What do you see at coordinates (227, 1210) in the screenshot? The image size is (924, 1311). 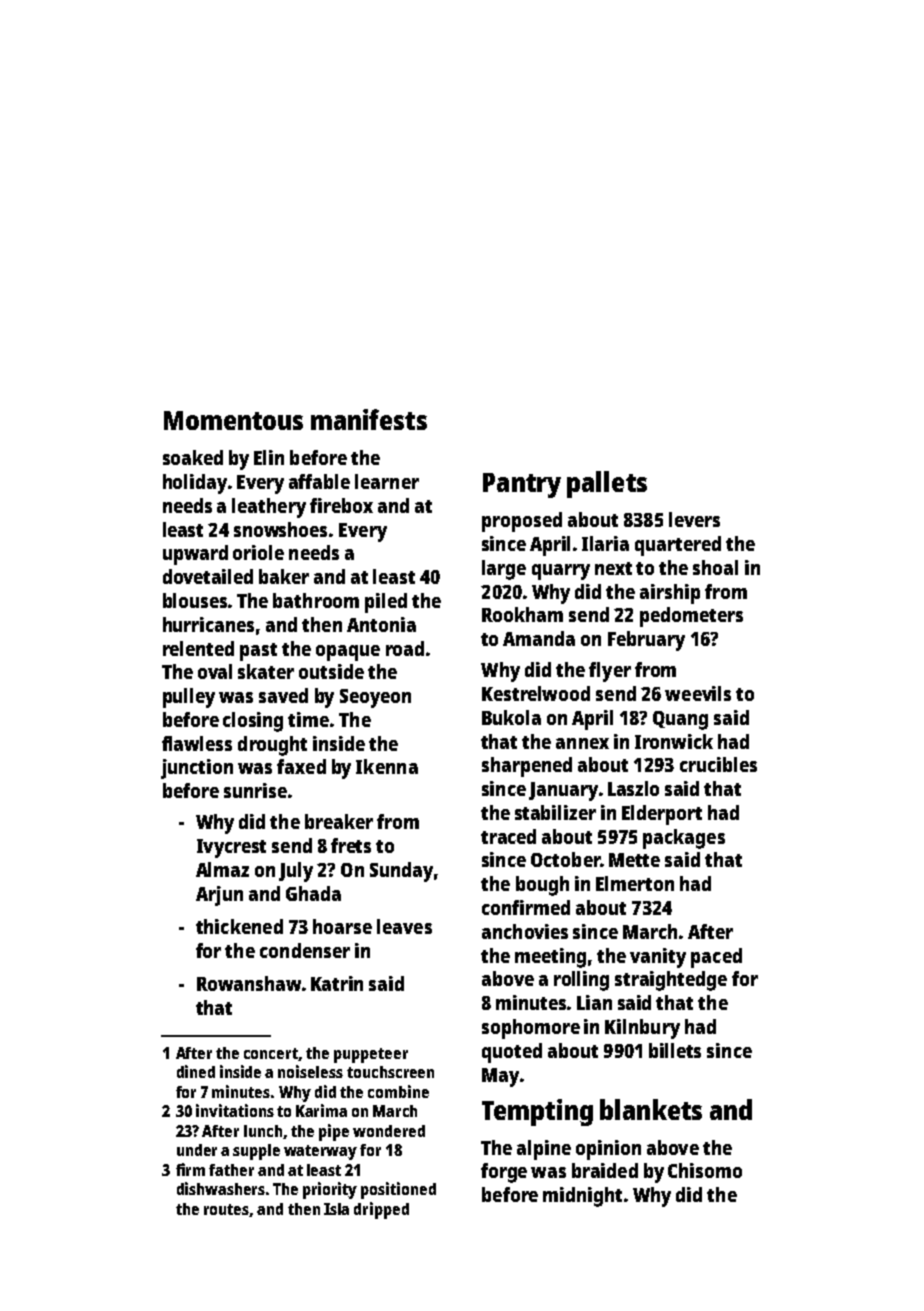 I see `routes` at bounding box center [227, 1210].
